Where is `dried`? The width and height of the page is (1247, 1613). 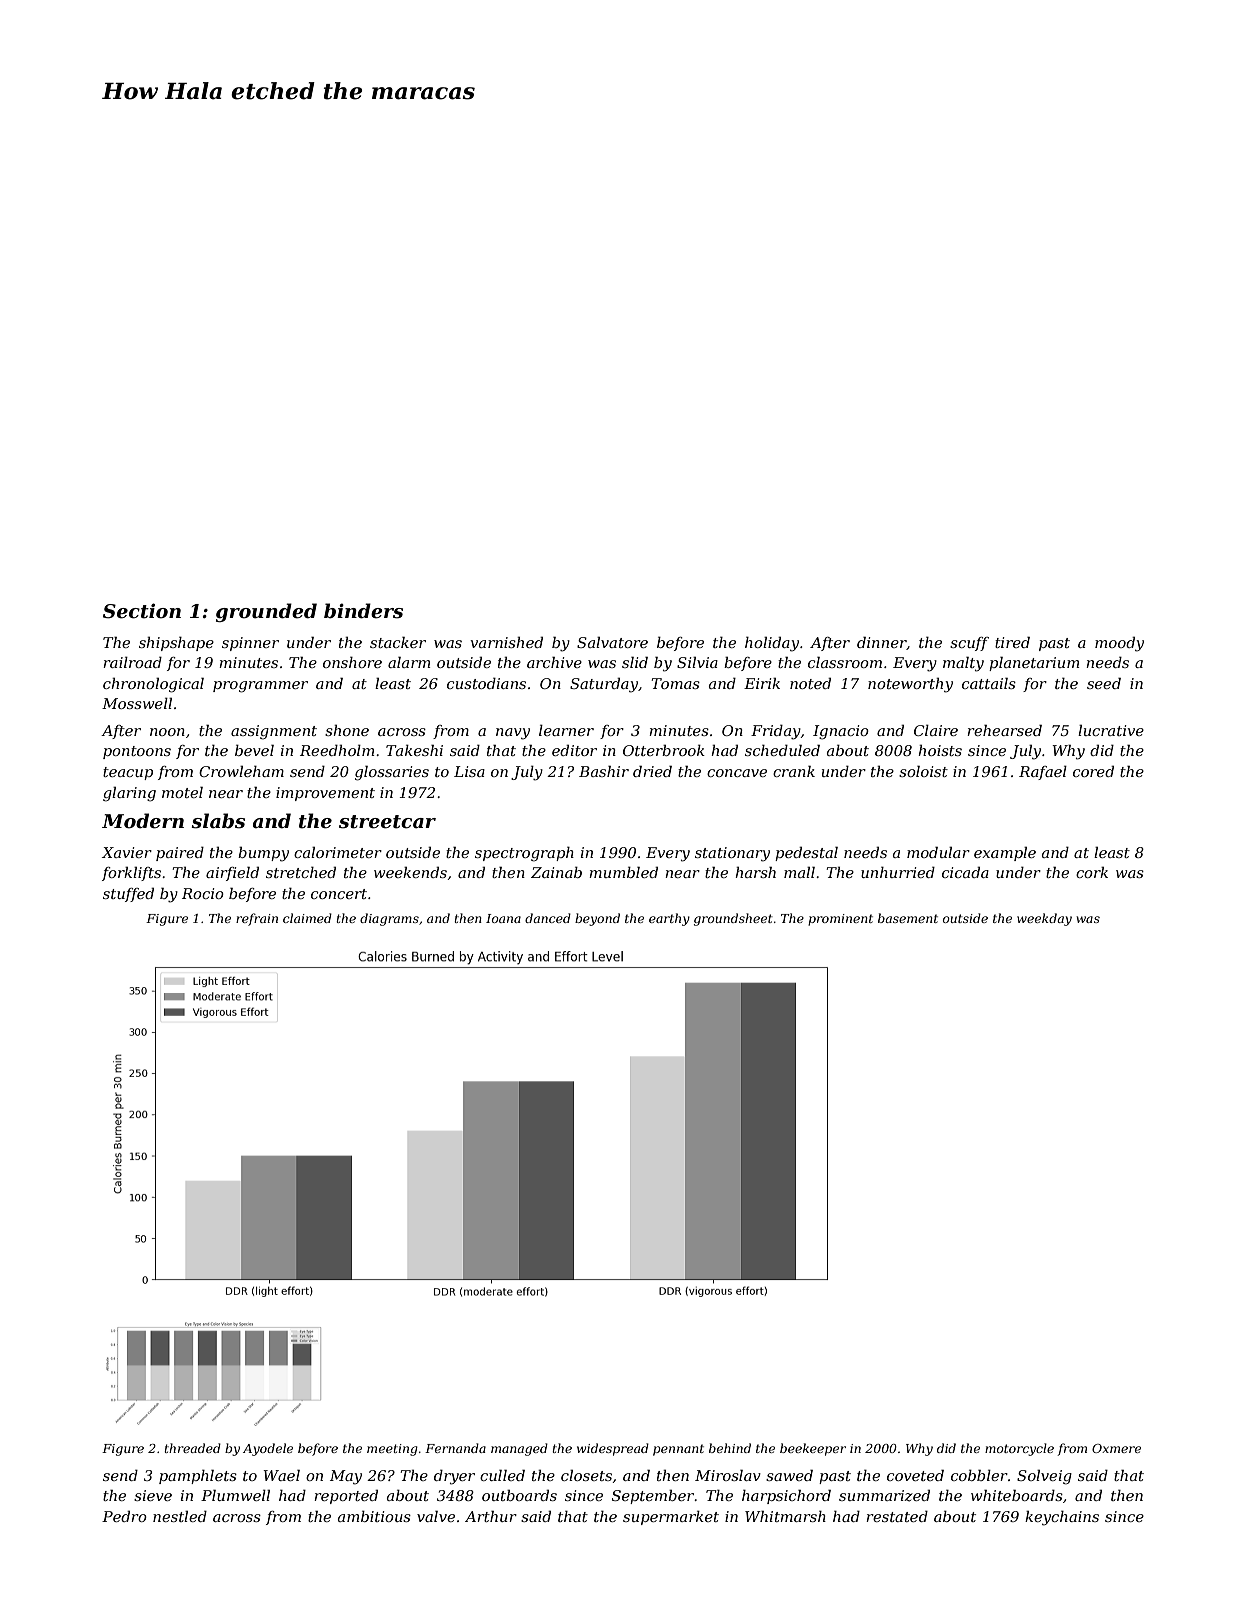 dried is located at coordinates (652, 771).
